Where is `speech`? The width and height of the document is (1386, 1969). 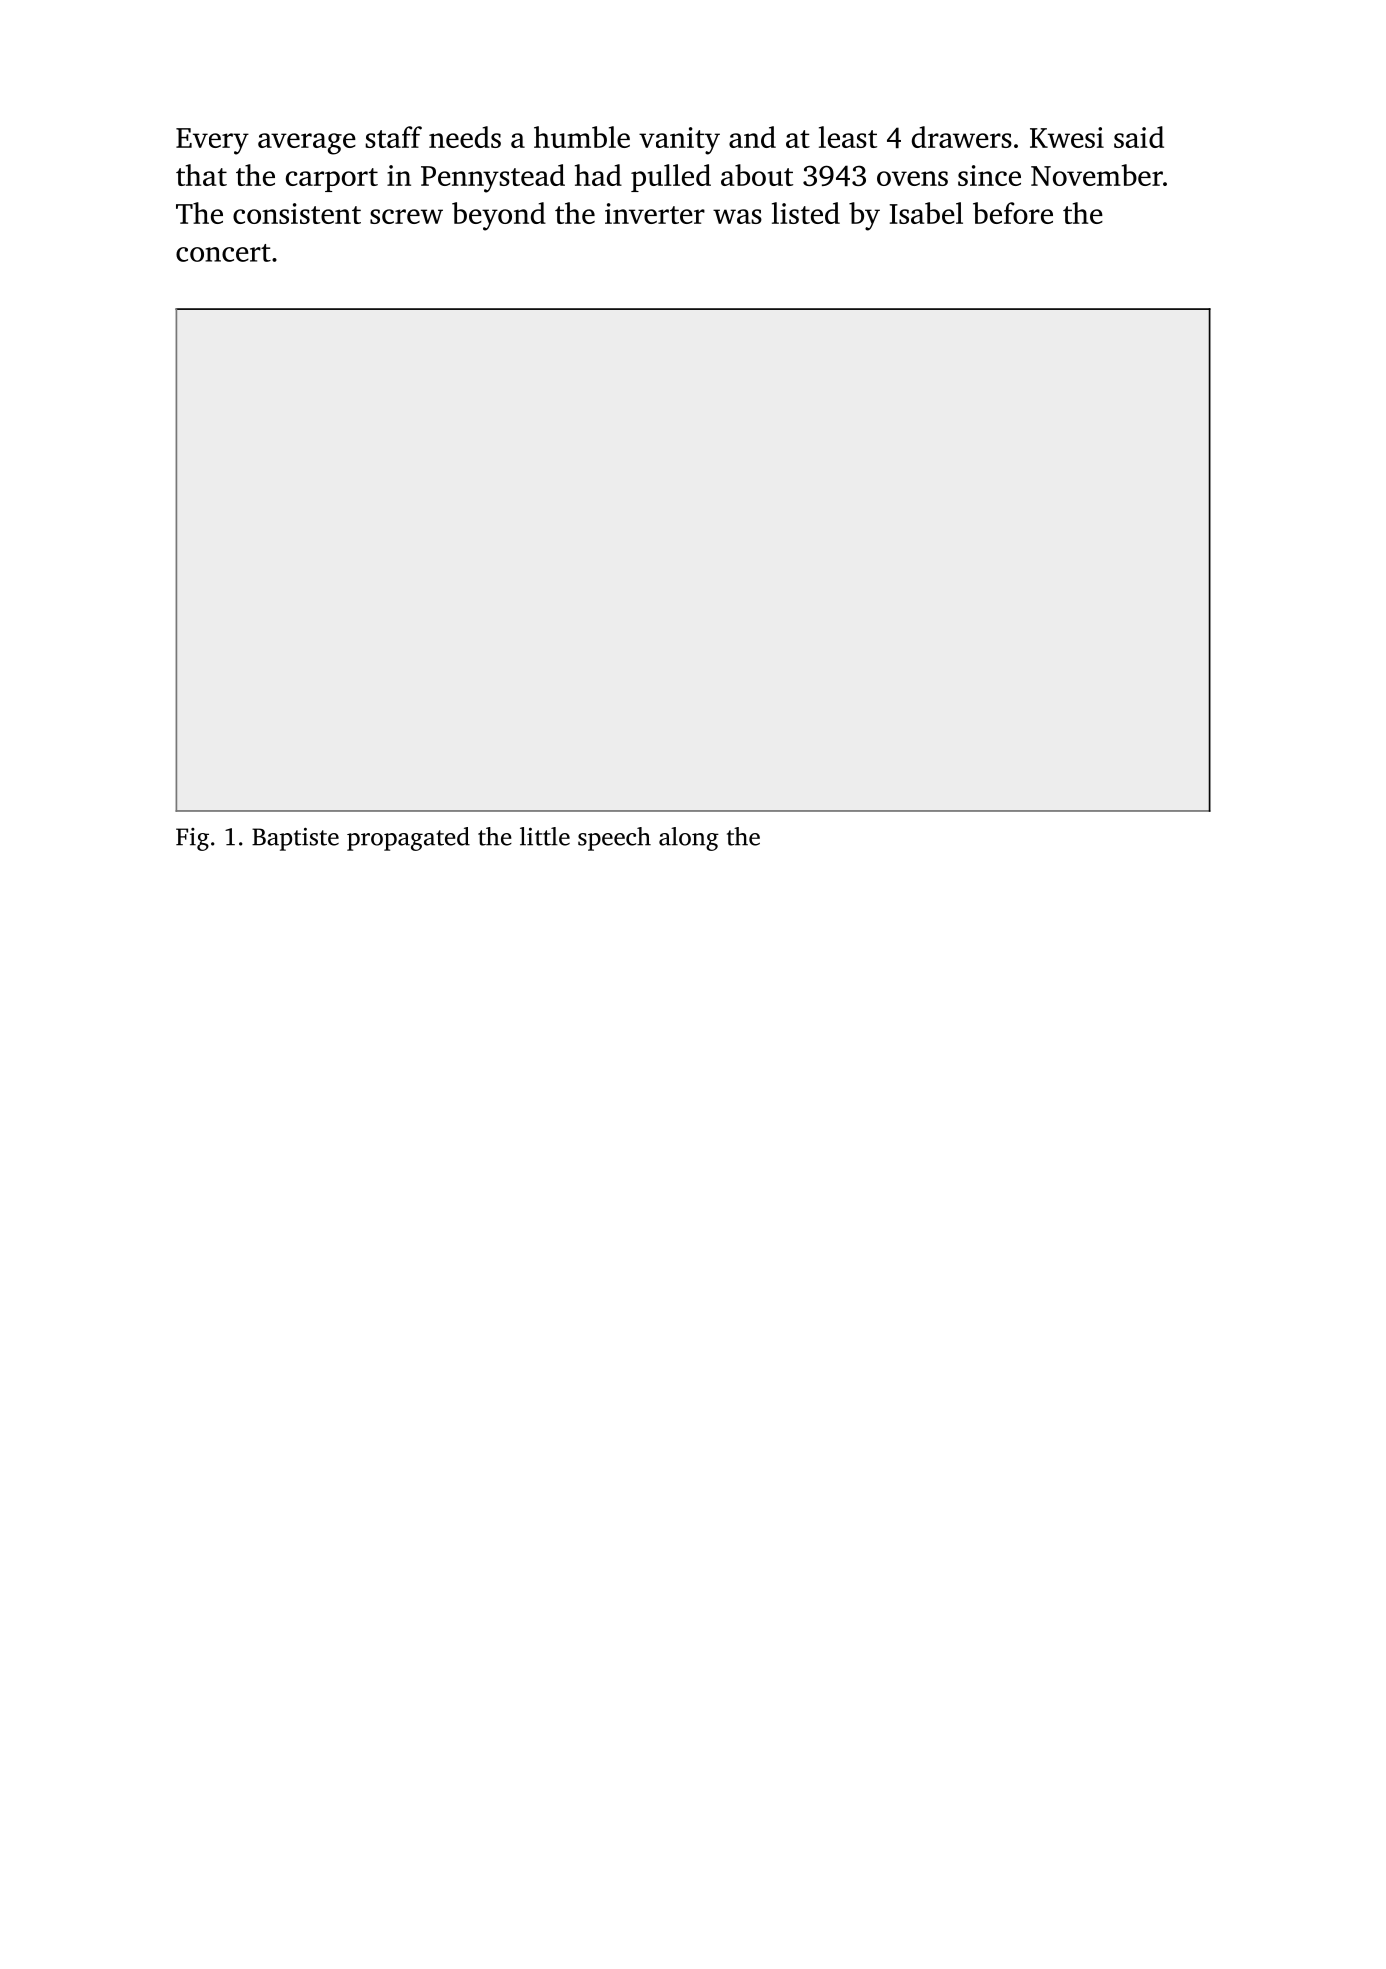
speech is located at coordinates (614, 839).
